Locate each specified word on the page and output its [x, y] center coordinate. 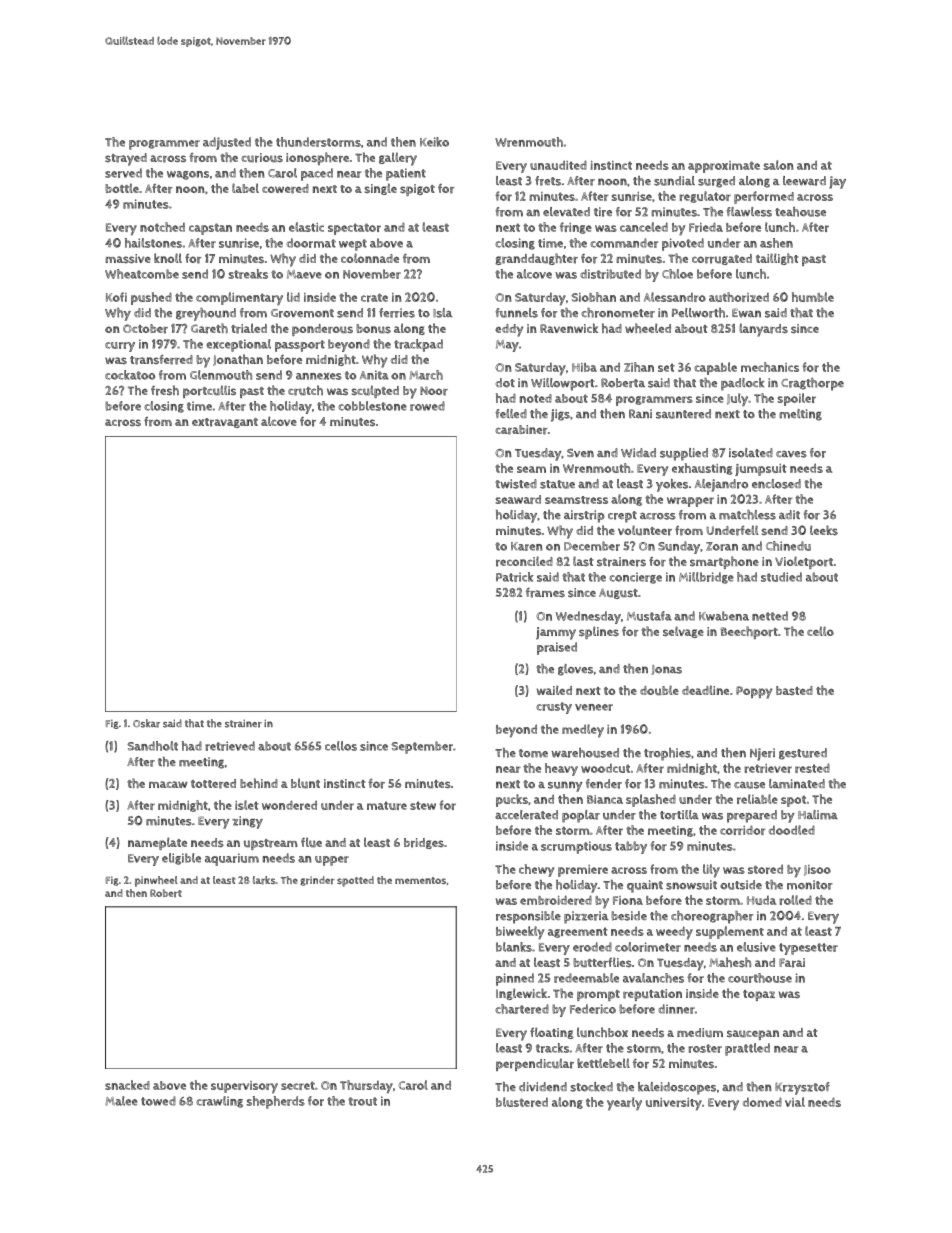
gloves [575, 670]
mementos [420, 880]
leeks [824, 530]
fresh [165, 390]
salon [778, 165]
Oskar [146, 723]
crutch [305, 390]
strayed [126, 159]
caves [791, 454]
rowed [427, 406]
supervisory [244, 1087]
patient [406, 174]
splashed [651, 800]
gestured [803, 754]
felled [511, 413]
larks [264, 880]
